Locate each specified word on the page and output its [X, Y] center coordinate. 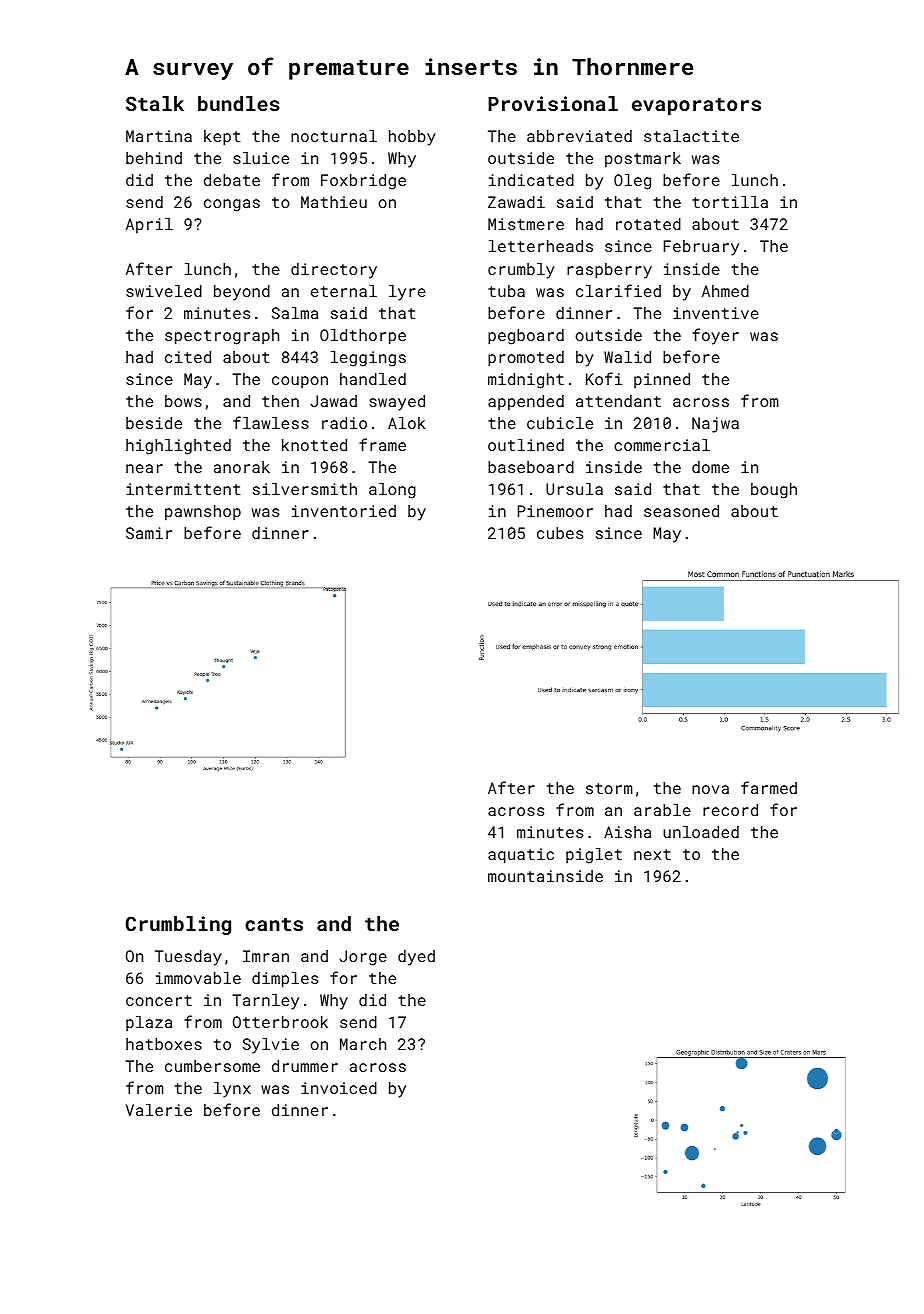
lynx [232, 1090]
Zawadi [516, 202]
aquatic [521, 856]
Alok [407, 423]
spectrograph [222, 337]
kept [222, 138]
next [652, 854]
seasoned [681, 511]
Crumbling [178, 925]
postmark [643, 160]
